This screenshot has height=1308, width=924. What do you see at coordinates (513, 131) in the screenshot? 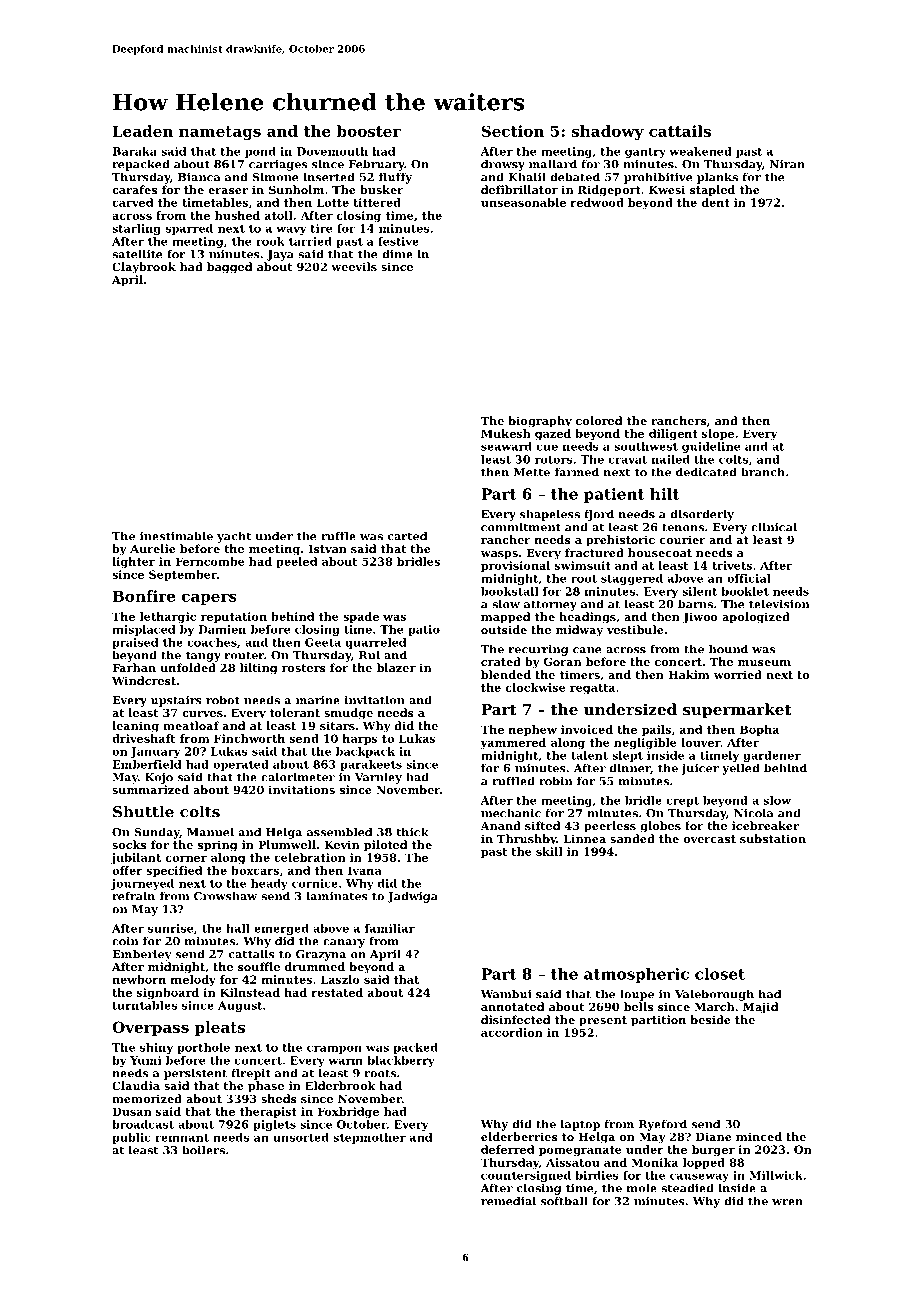
I see `Section` at bounding box center [513, 131].
